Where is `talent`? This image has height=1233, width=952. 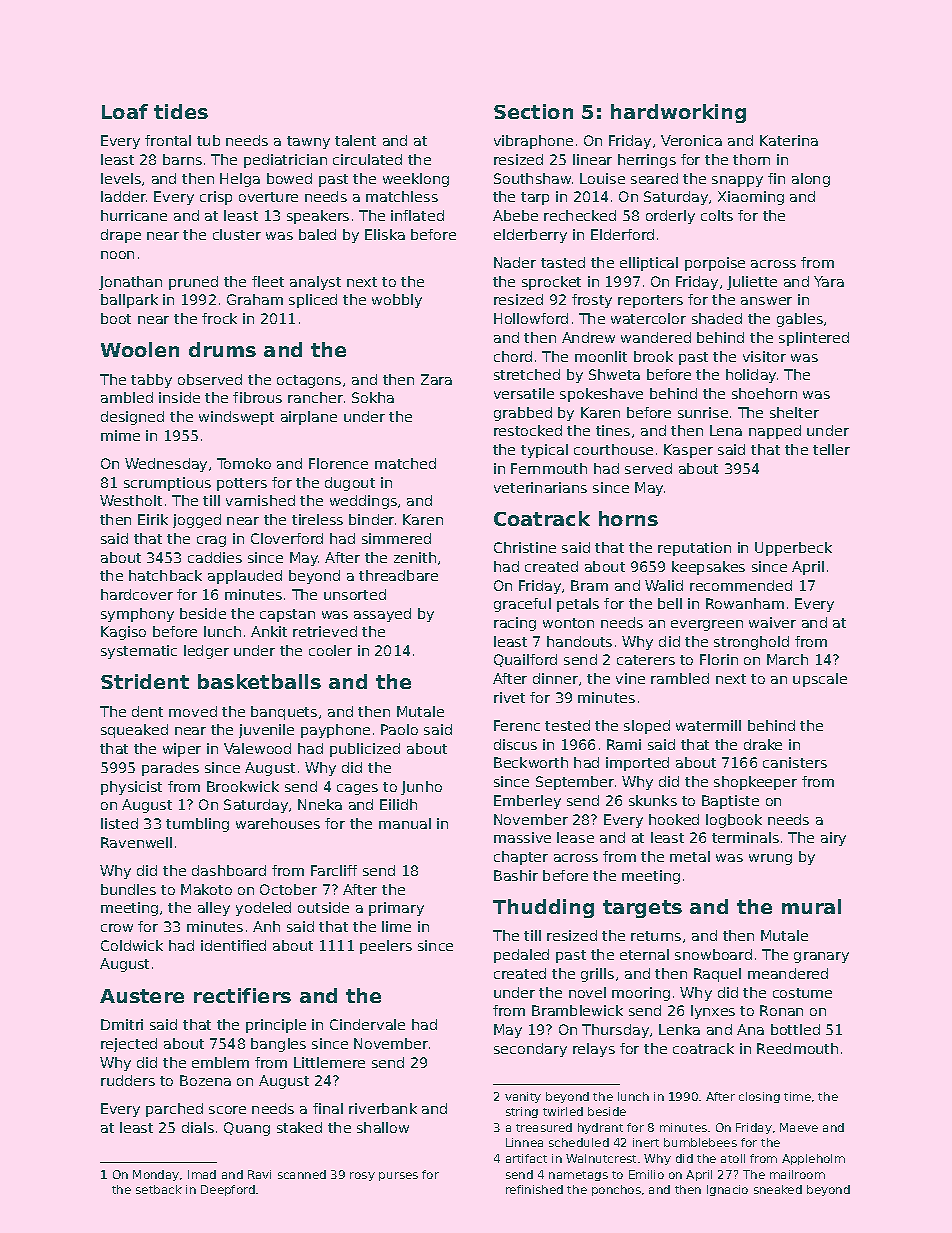
talent is located at coordinates (355, 140).
